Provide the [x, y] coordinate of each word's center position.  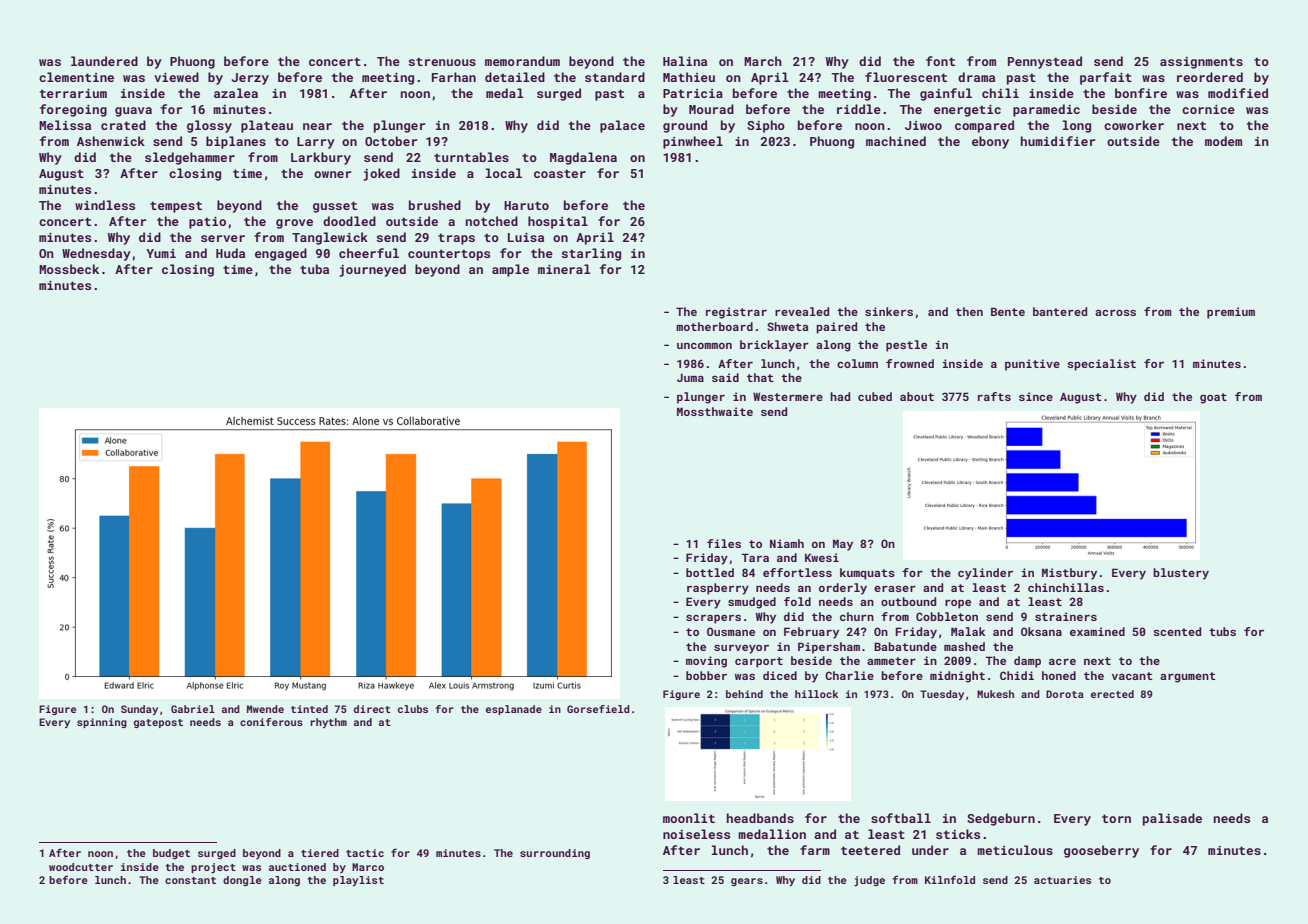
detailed [515, 77]
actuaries [1062, 880]
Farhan [454, 77]
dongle [242, 881]
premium [1231, 313]
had [840, 396]
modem [1223, 141]
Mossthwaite [715, 411]
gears [747, 882]
